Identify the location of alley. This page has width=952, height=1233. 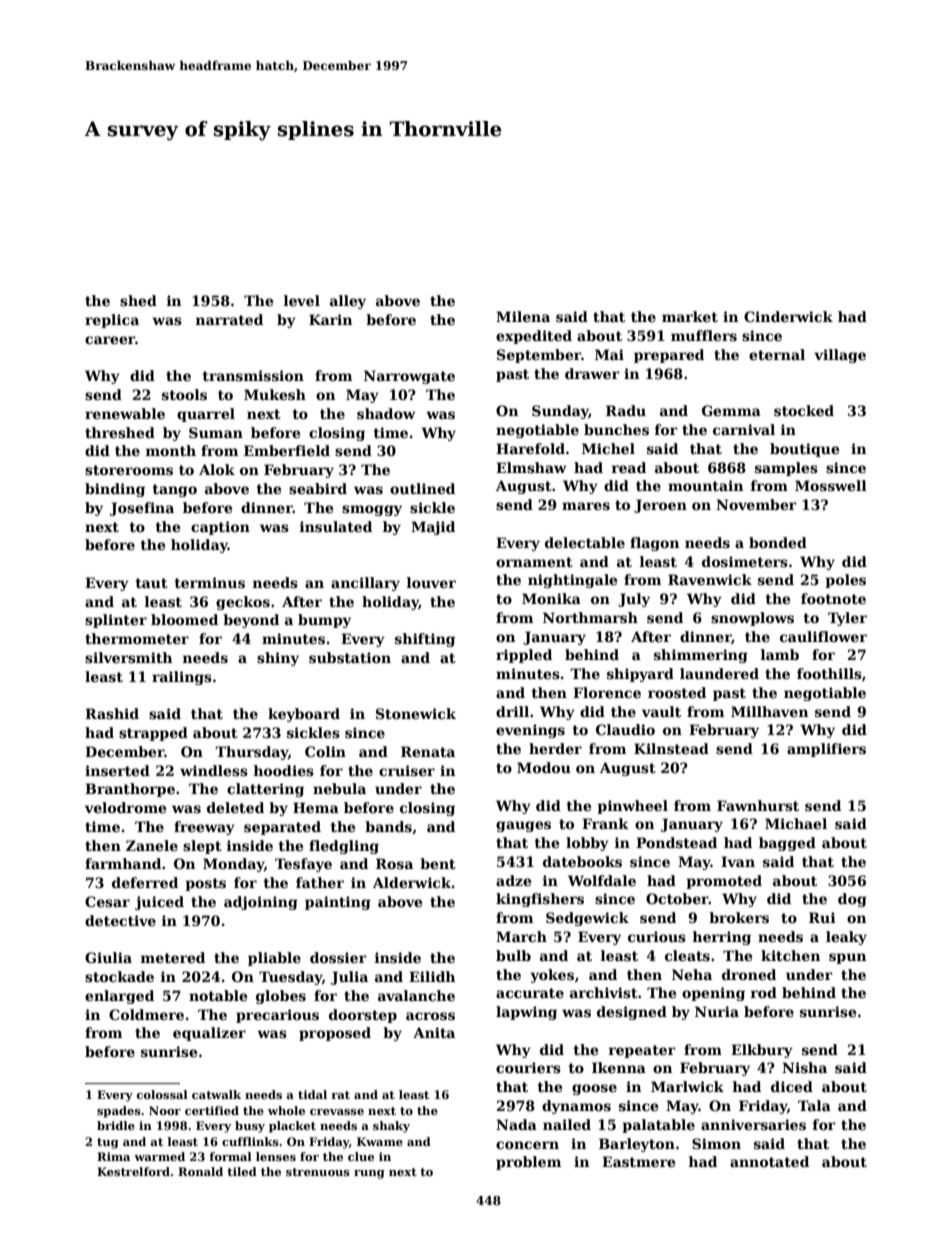
(348, 302).
